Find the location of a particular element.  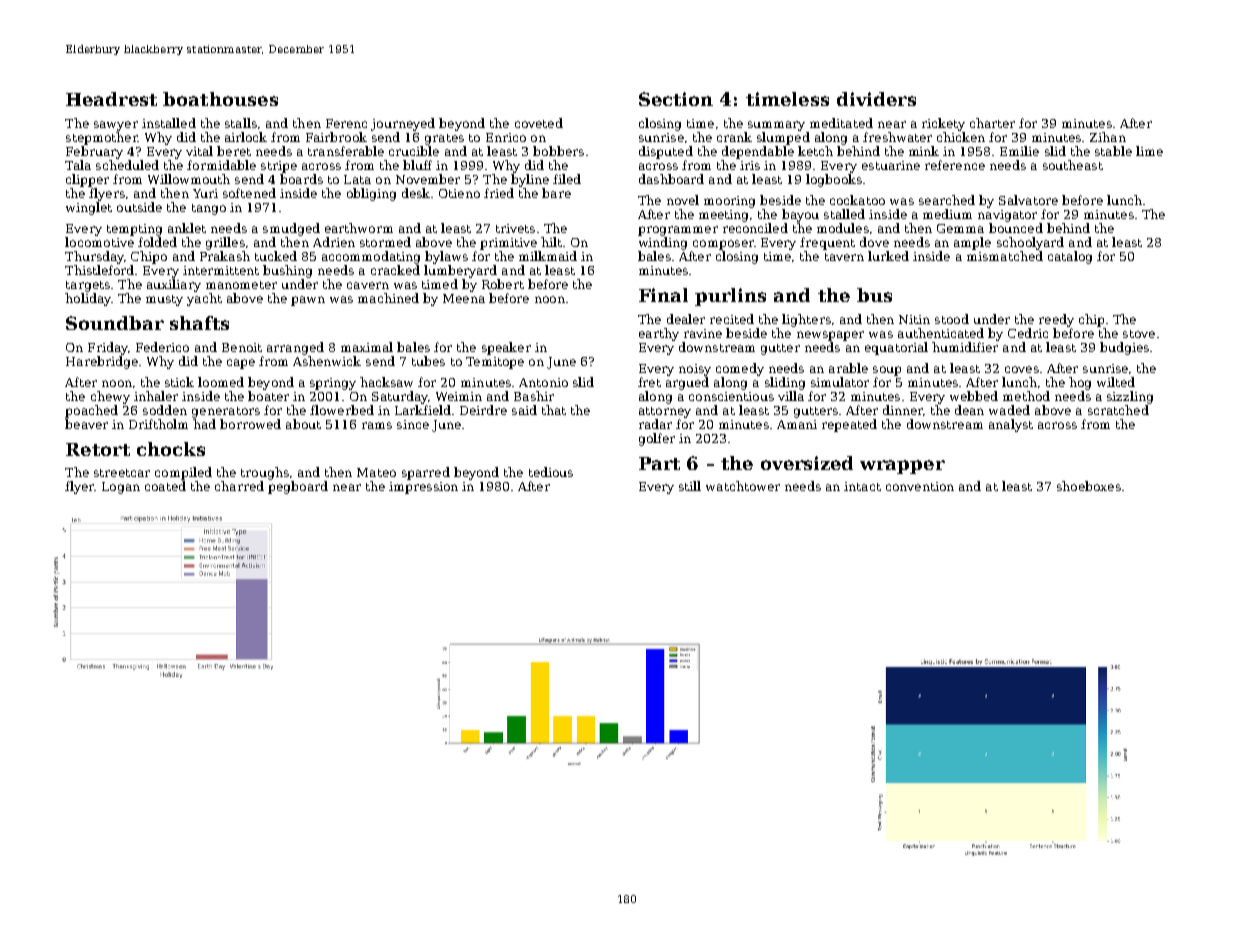

Salvatore is located at coordinates (1028, 200).
